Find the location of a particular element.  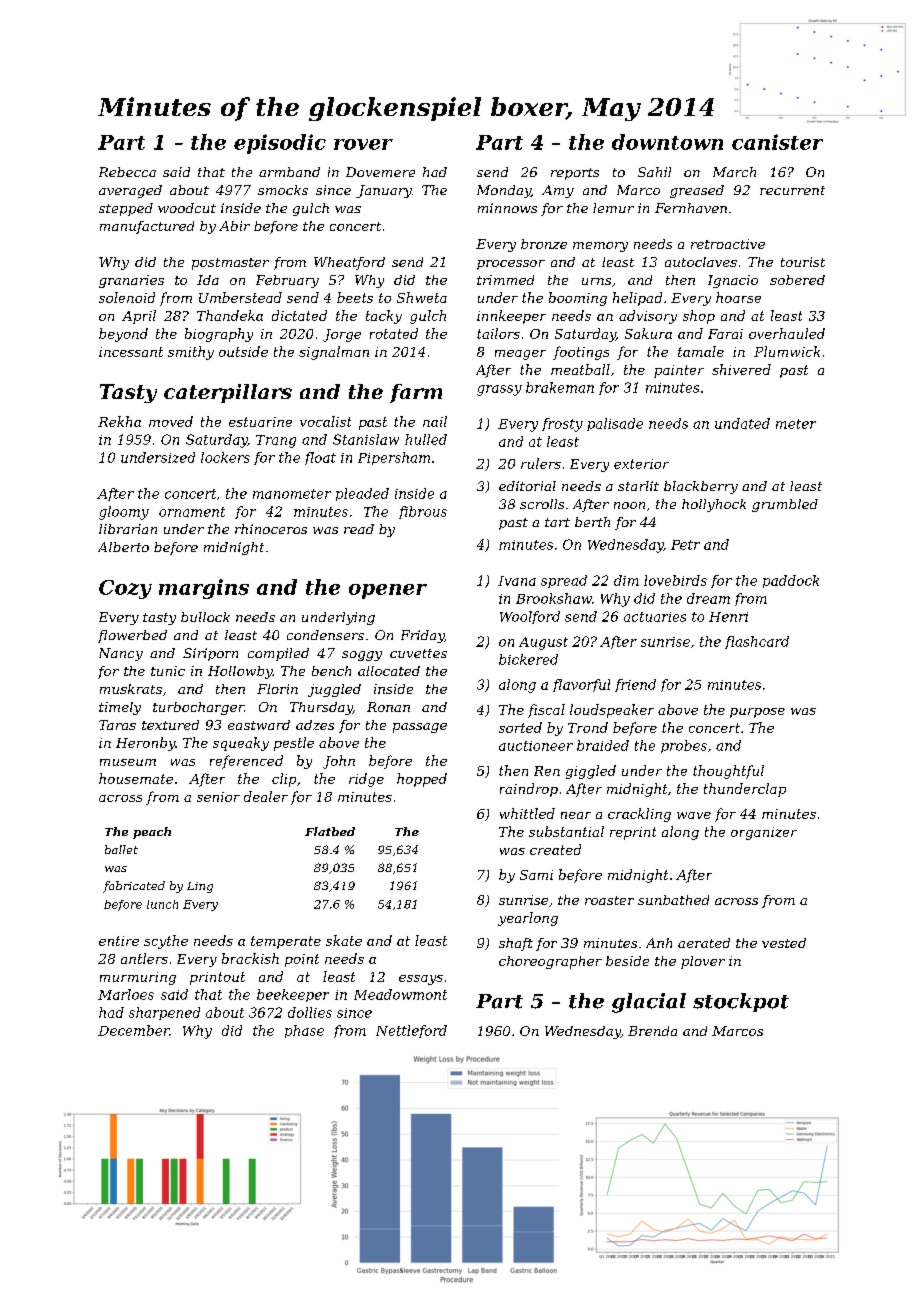

solenoid is located at coordinates (127, 297).
